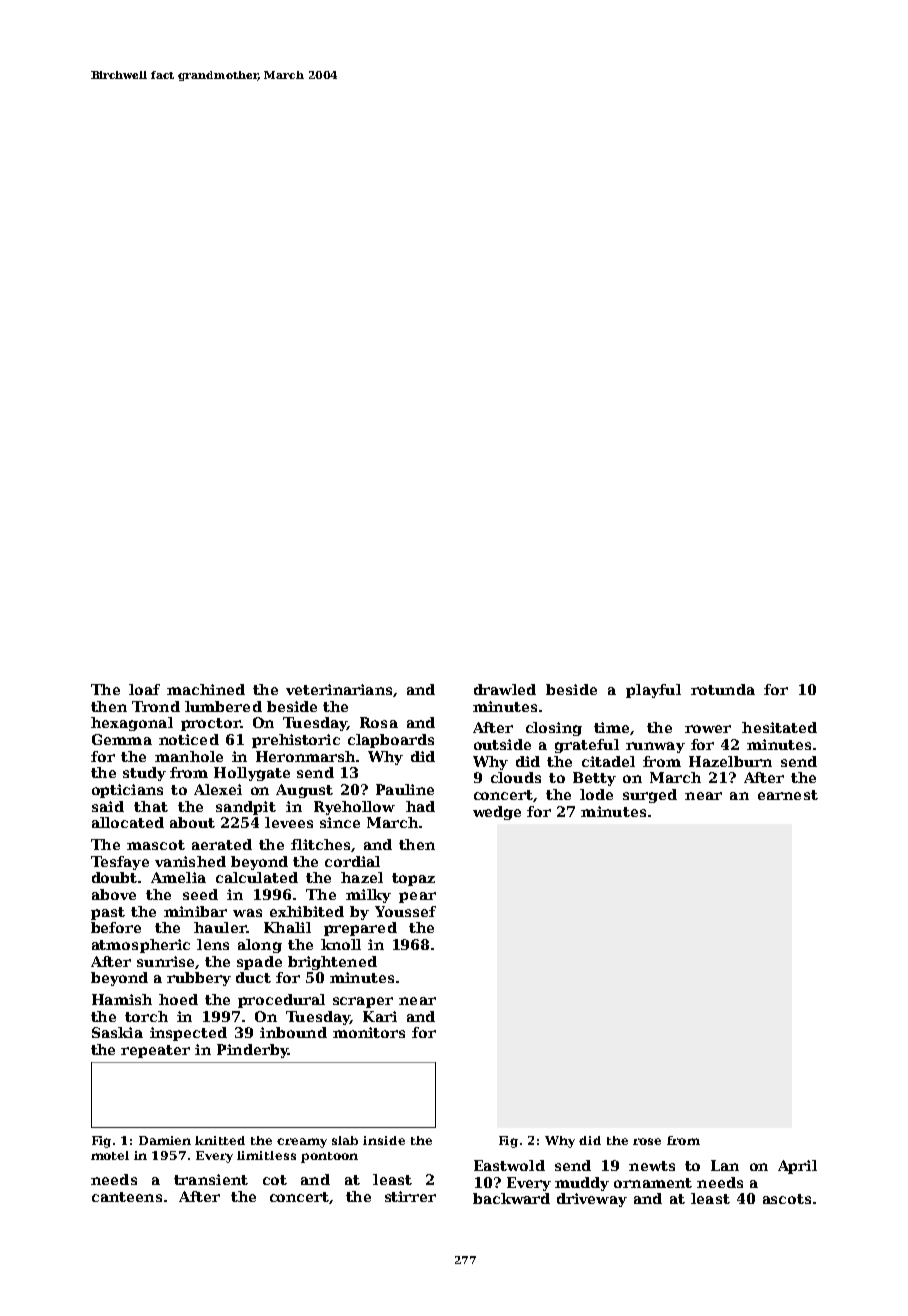  What do you see at coordinates (189, 739) in the screenshot?
I see `noticed` at bounding box center [189, 739].
